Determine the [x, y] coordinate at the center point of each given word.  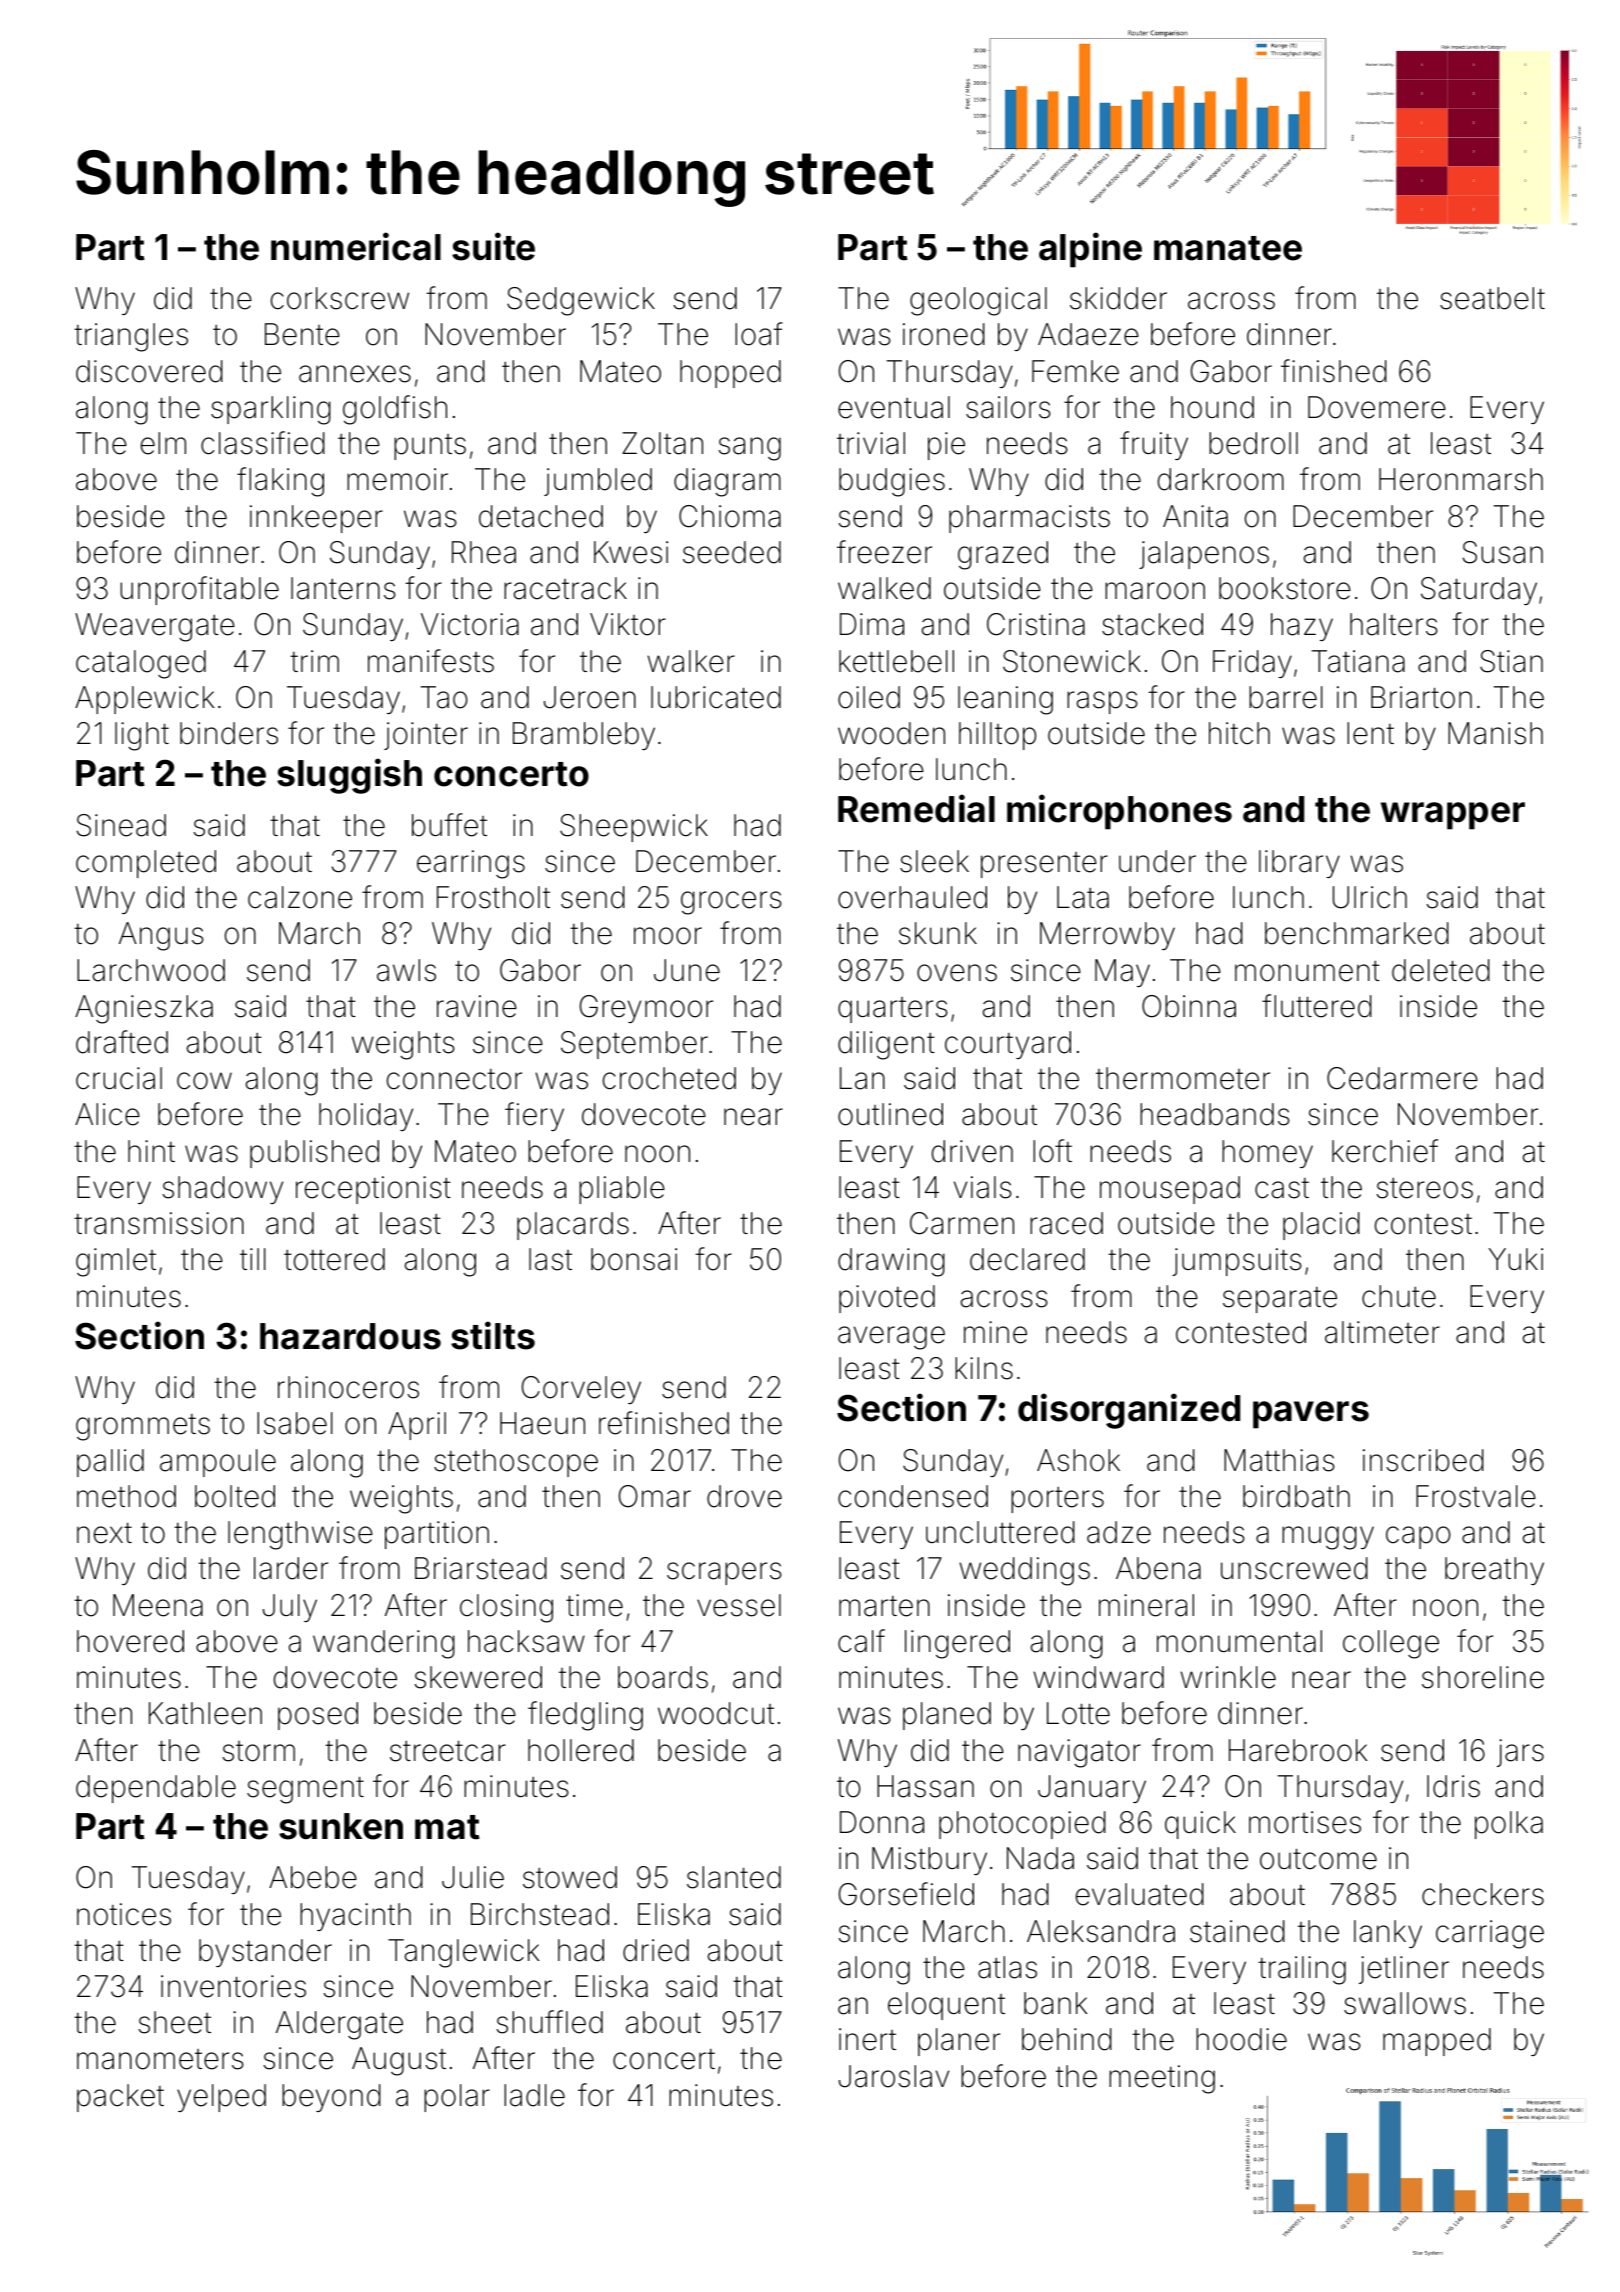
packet [120, 2098]
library [1299, 864]
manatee [1228, 248]
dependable [156, 1789]
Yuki [1515, 1259]
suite [493, 246]
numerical [356, 246]
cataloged [141, 664]
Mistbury [929, 1861]
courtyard [1008, 1045]
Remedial [916, 808]
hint [151, 1151]
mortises [1305, 1822]
